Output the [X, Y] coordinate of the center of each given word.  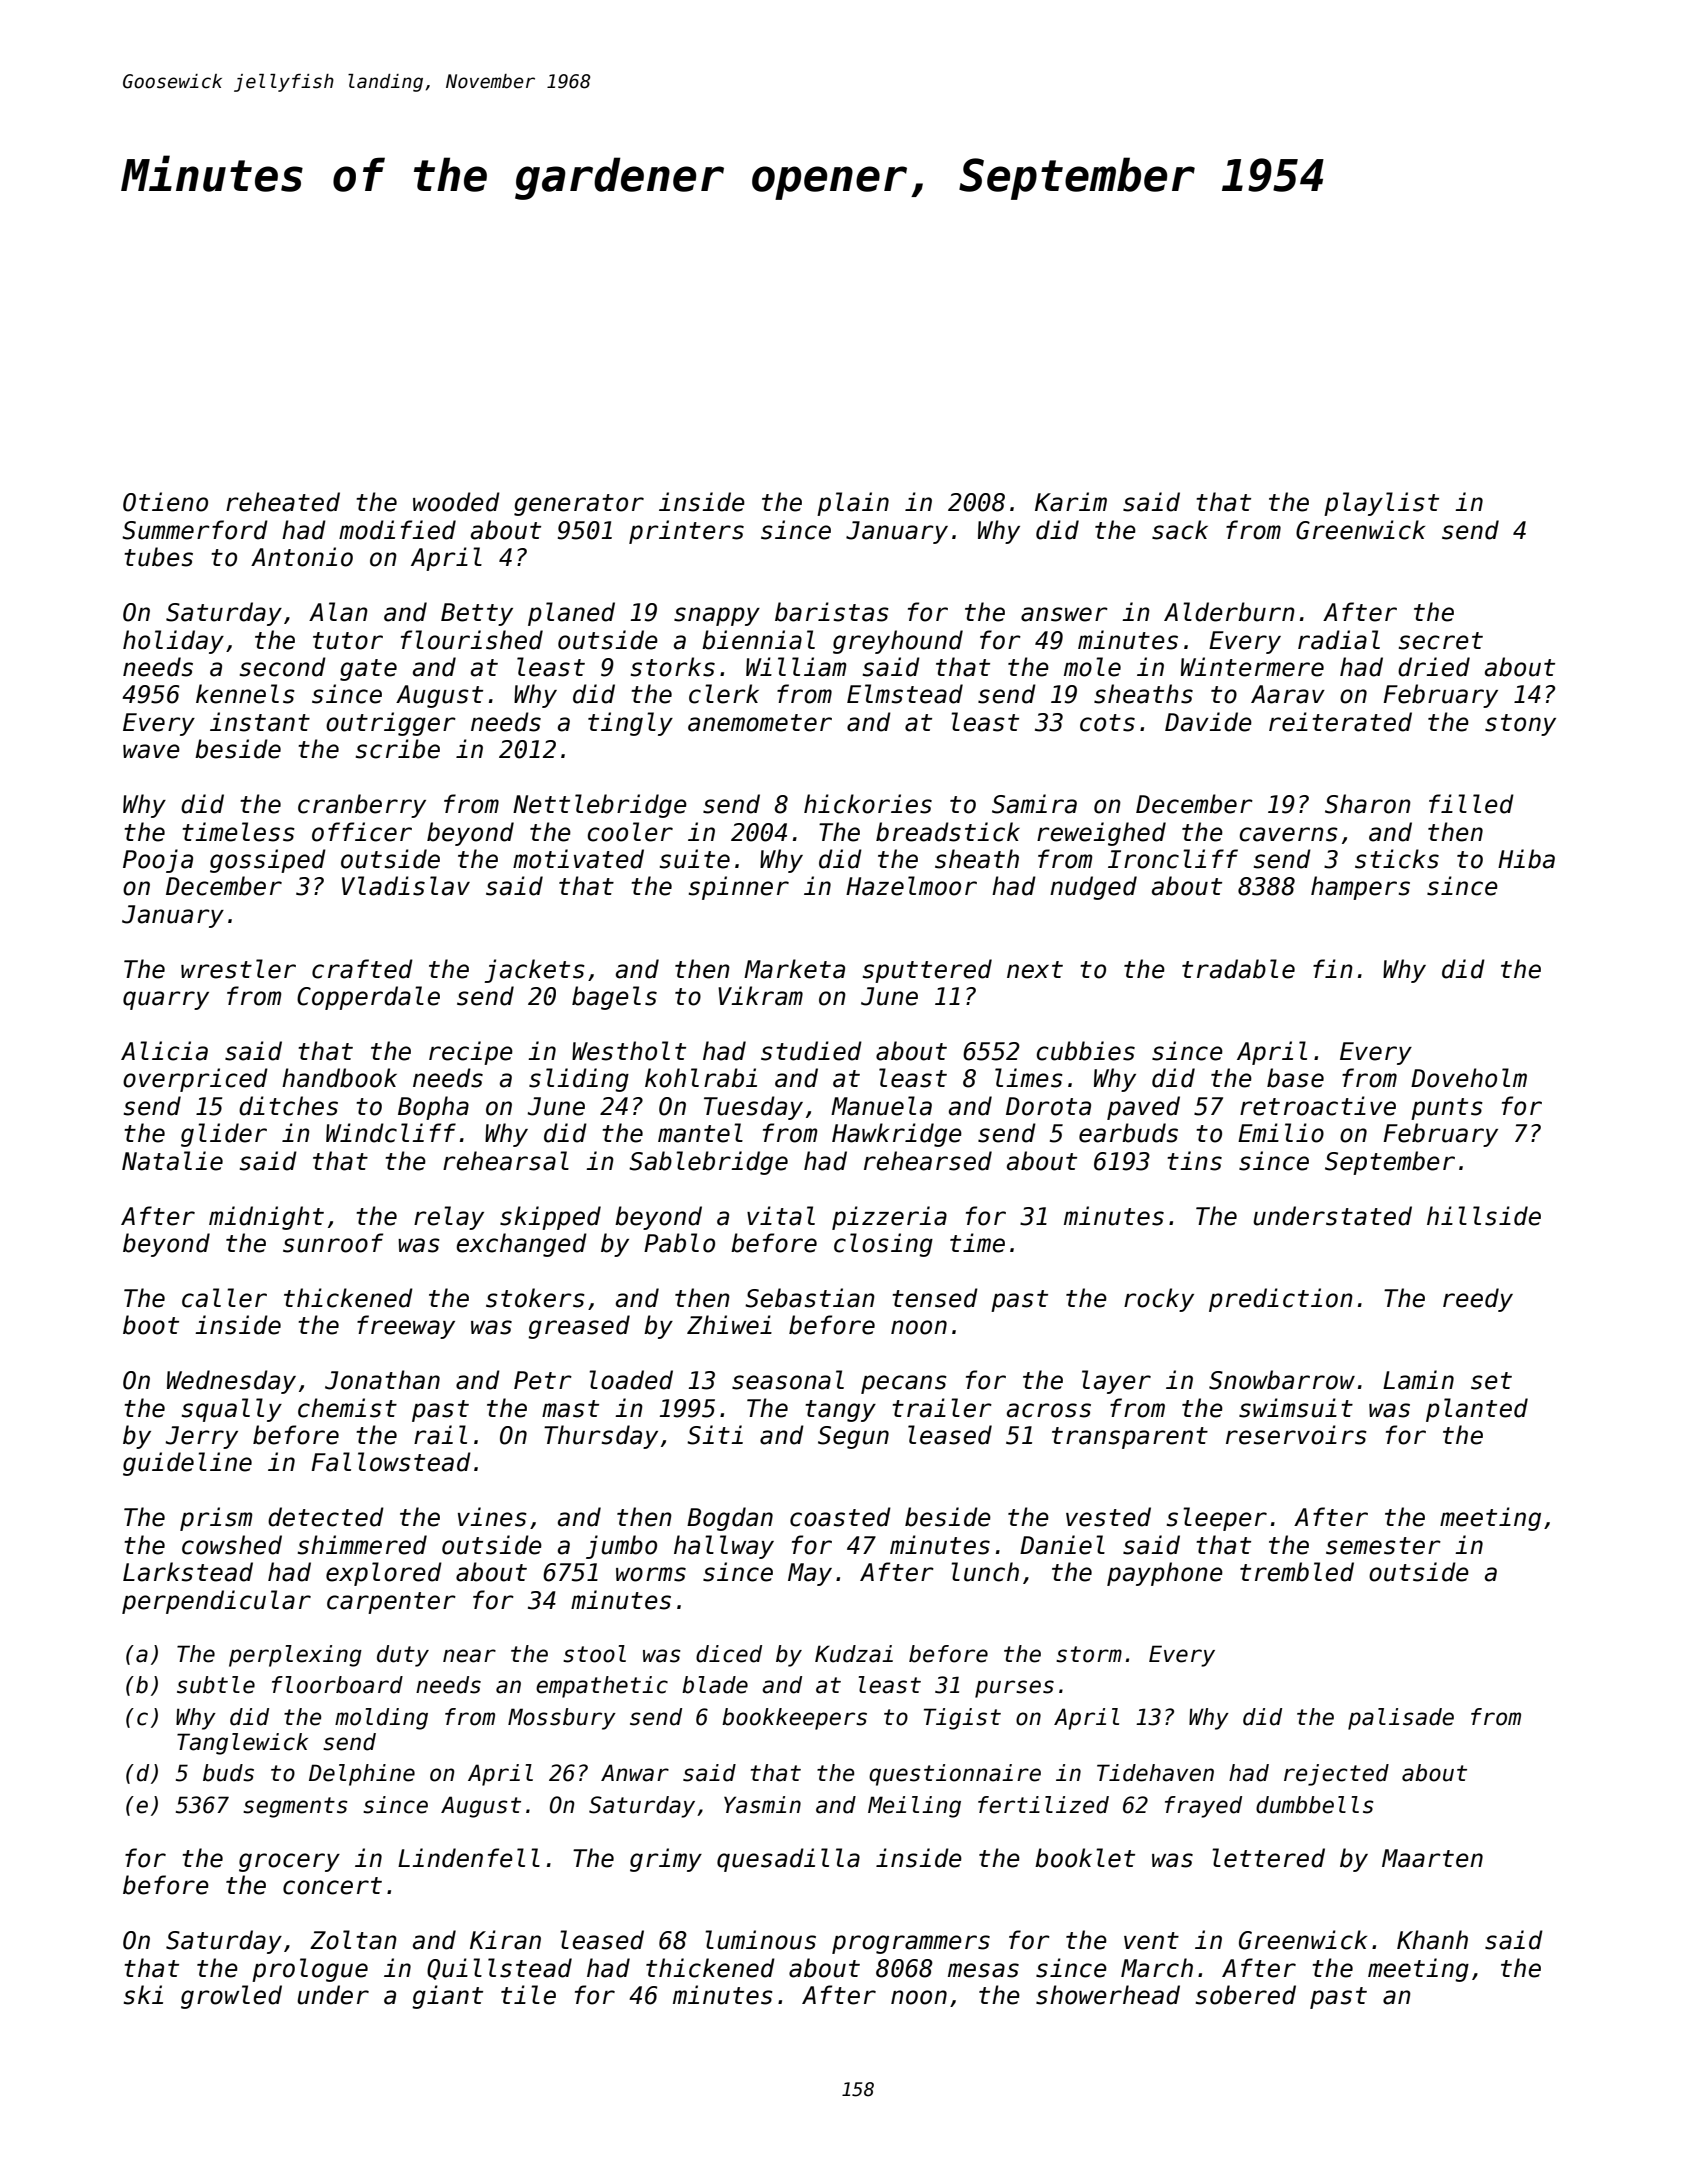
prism [216, 1519]
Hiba [1526, 859]
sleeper [1217, 1519]
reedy [1478, 1300]
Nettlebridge [600, 806]
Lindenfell [469, 1858]
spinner [739, 888]
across [1049, 1410]
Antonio [302, 557]
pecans [904, 1384]
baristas [832, 612]
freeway [406, 1327]
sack [1180, 530]
